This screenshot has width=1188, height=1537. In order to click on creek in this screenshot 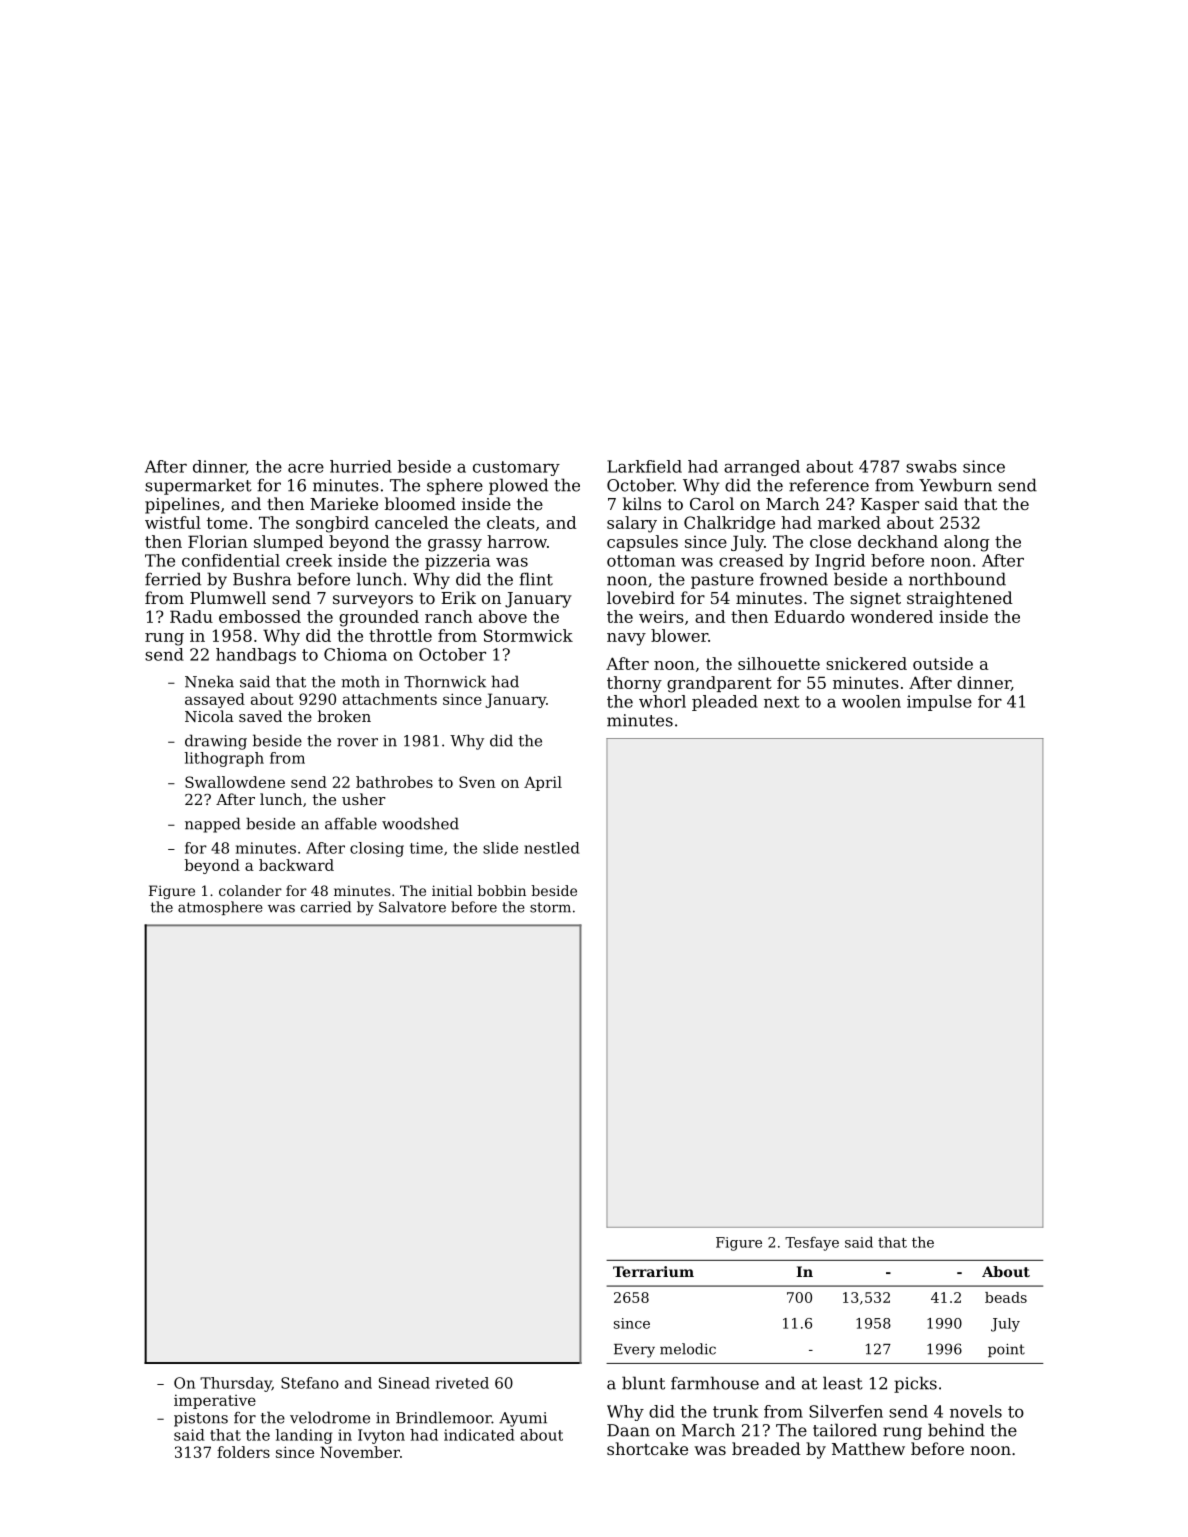, I will do `click(309, 560)`.
